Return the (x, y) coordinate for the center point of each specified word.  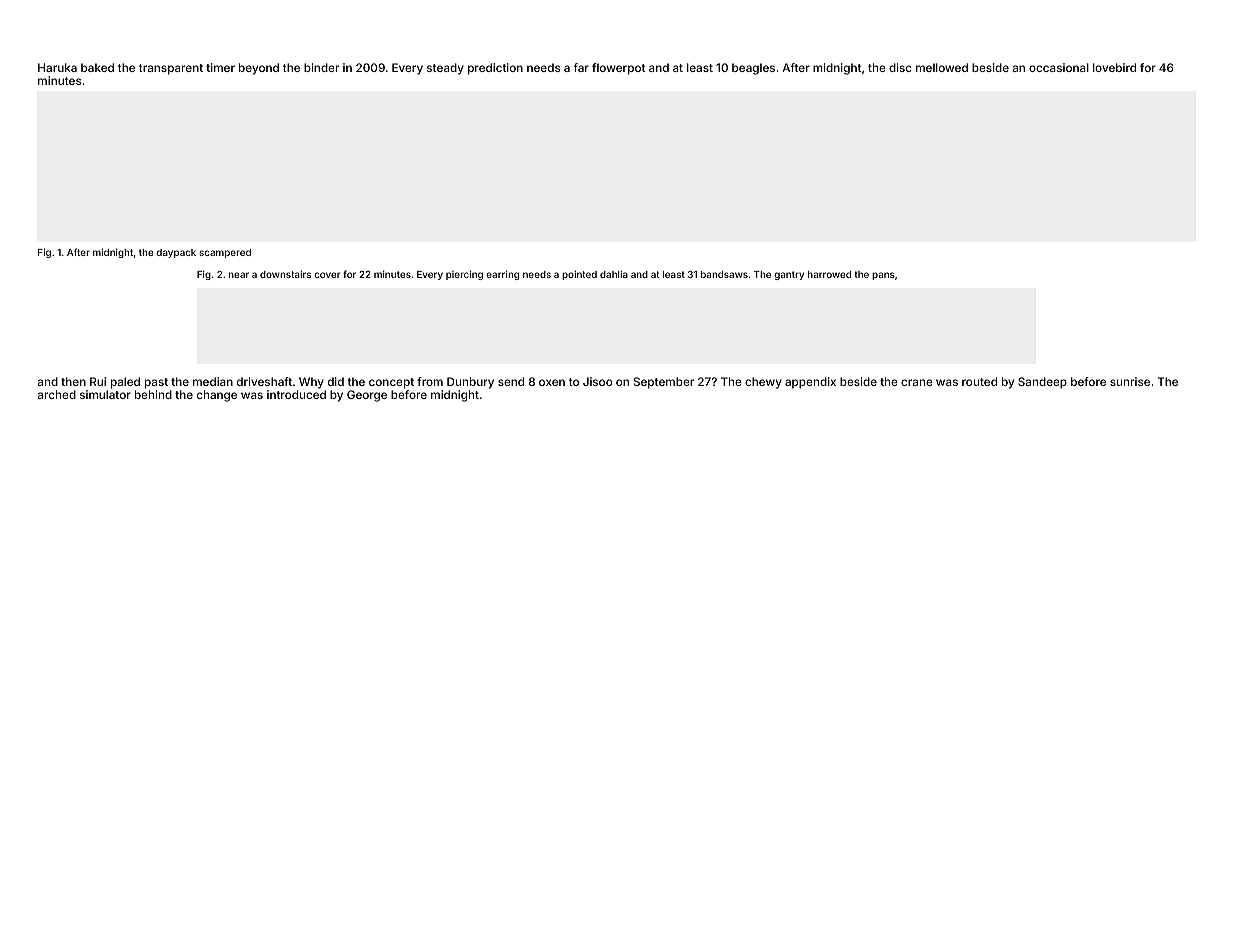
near (239, 275)
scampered (225, 253)
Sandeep (1042, 383)
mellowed (942, 67)
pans (883, 276)
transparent (171, 69)
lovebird (1114, 67)
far (581, 67)
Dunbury (470, 383)
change (217, 396)
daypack (176, 253)
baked (97, 67)
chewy (763, 383)
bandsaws (724, 274)
